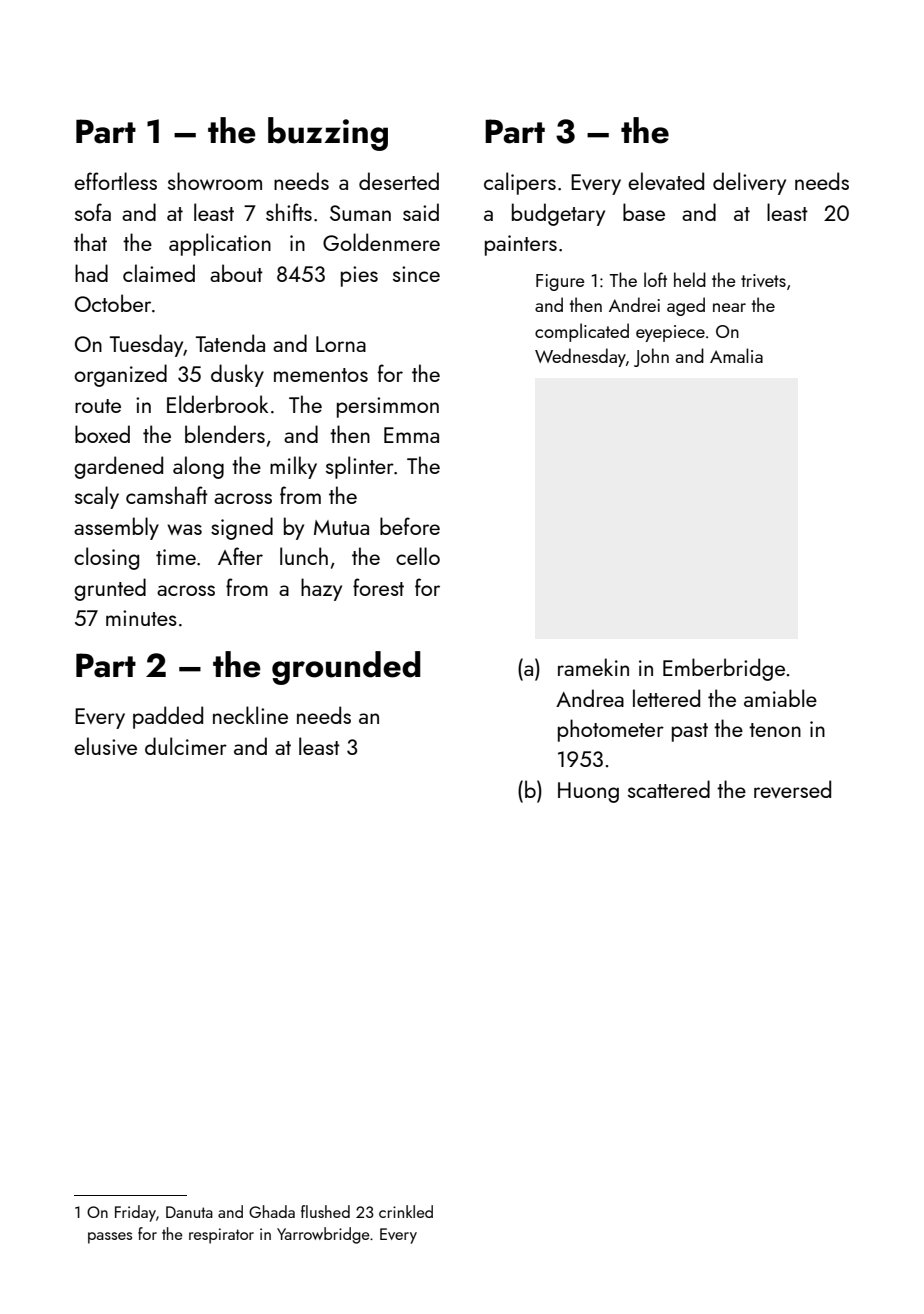  I want to click on scattered, so click(669, 789).
